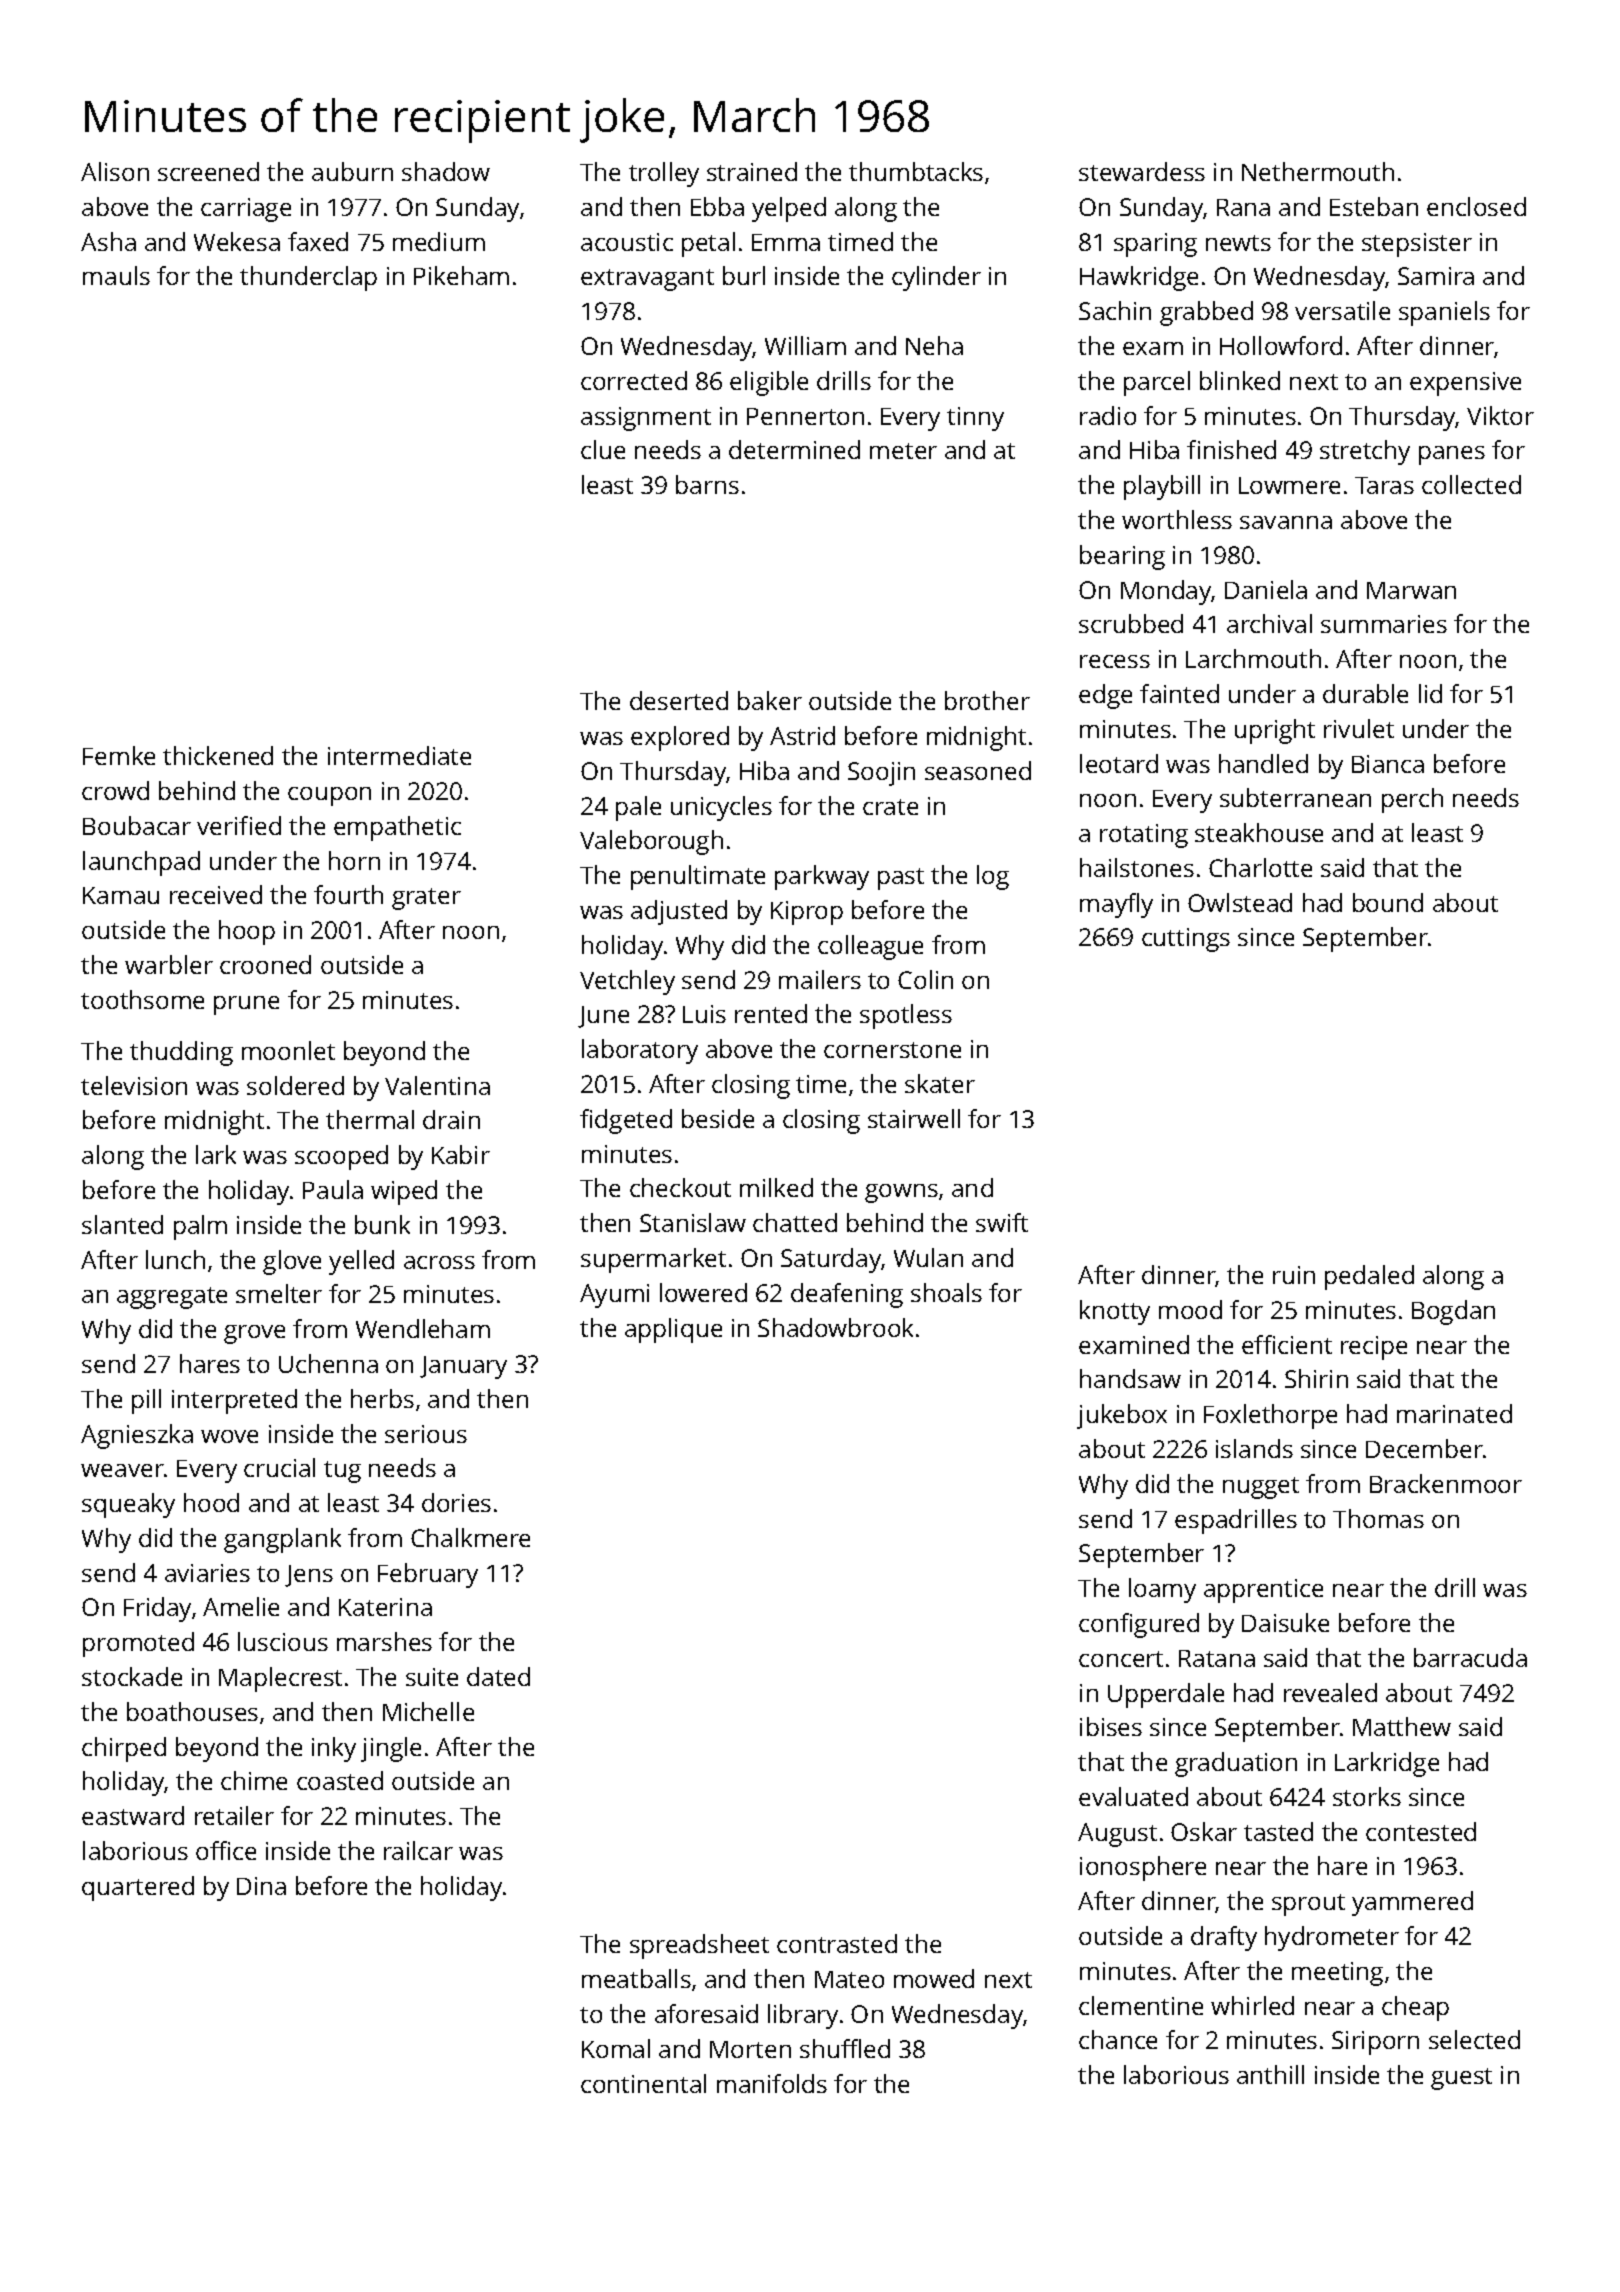 Image resolution: width=1620 pixels, height=2292 pixels. What do you see at coordinates (470, 1537) in the screenshot?
I see `Chalkmere` at bounding box center [470, 1537].
